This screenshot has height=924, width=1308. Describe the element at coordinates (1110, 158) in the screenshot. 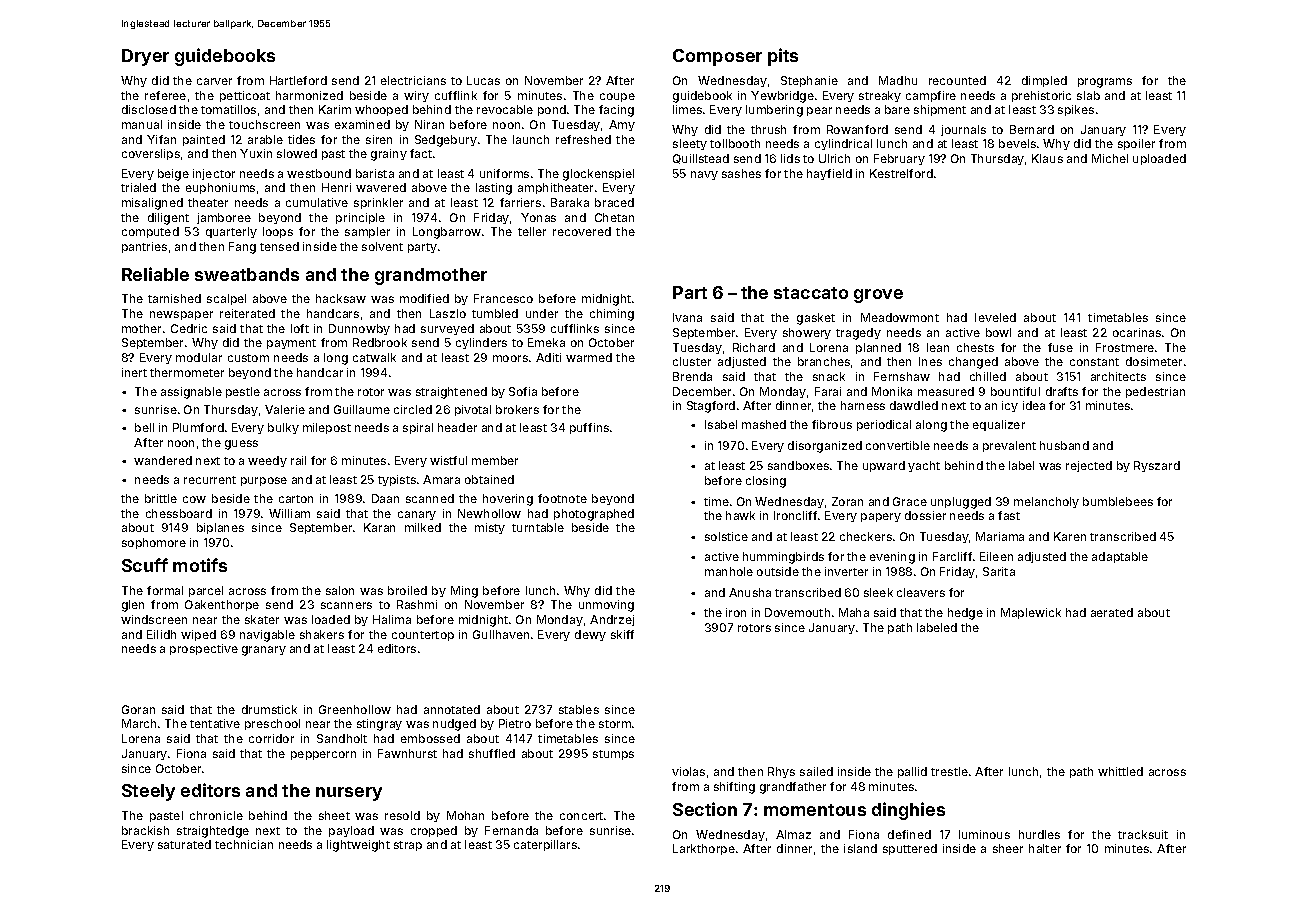

I see `Michel` at that location.
